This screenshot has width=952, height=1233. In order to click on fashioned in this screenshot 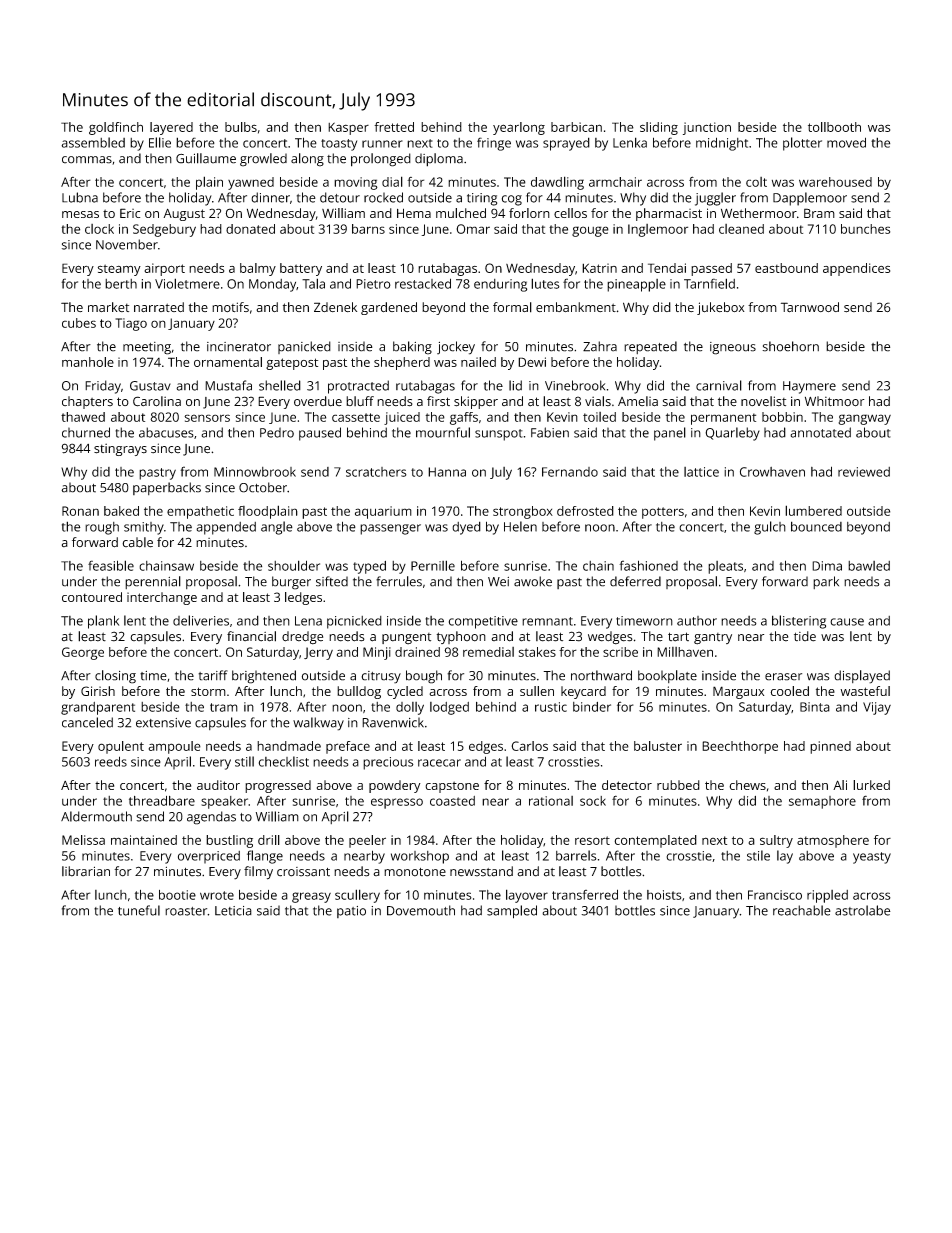, I will do `click(648, 565)`.
